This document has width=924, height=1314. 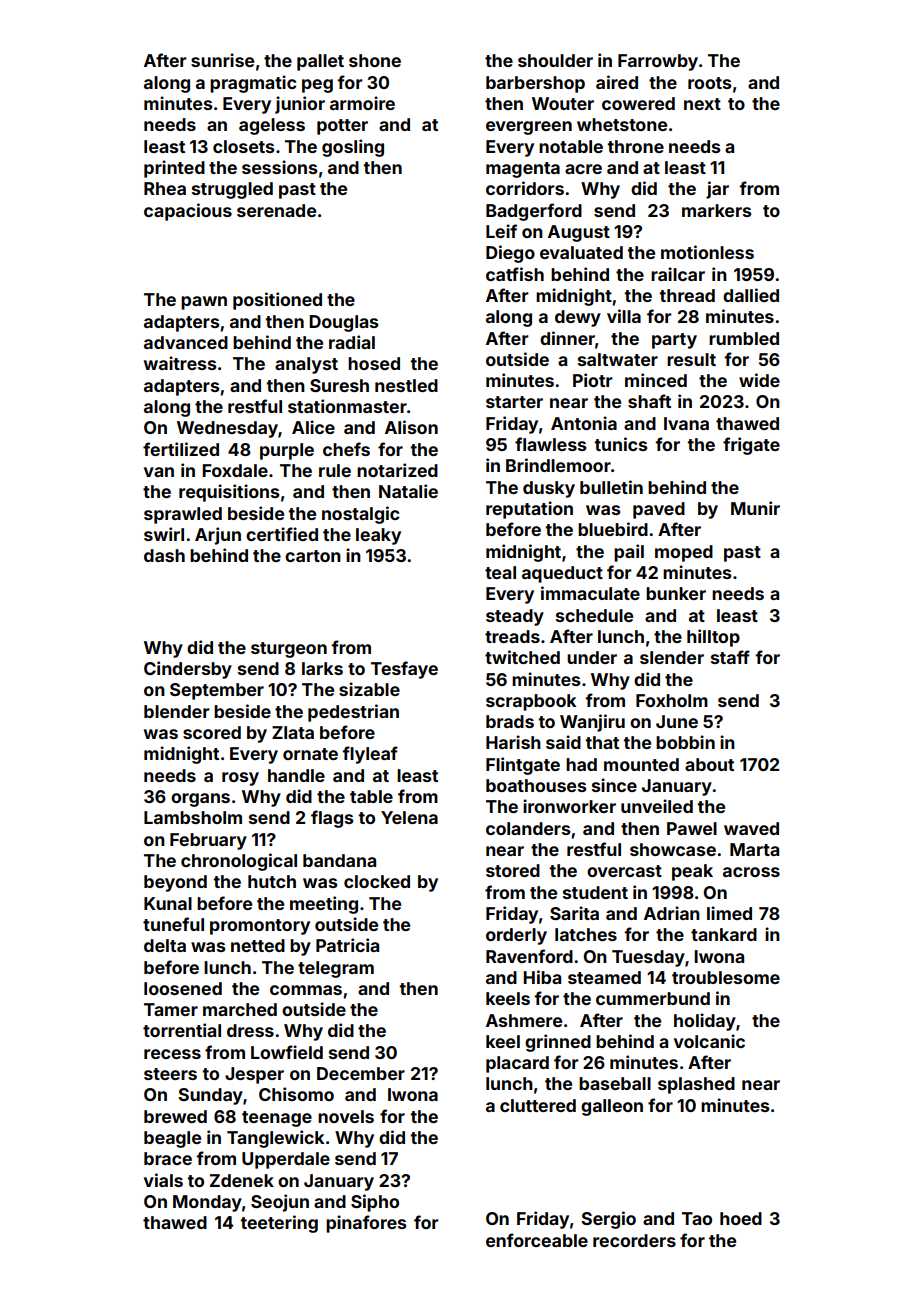 What do you see at coordinates (339, 860) in the document?
I see `bandana` at bounding box center [339, 860].
